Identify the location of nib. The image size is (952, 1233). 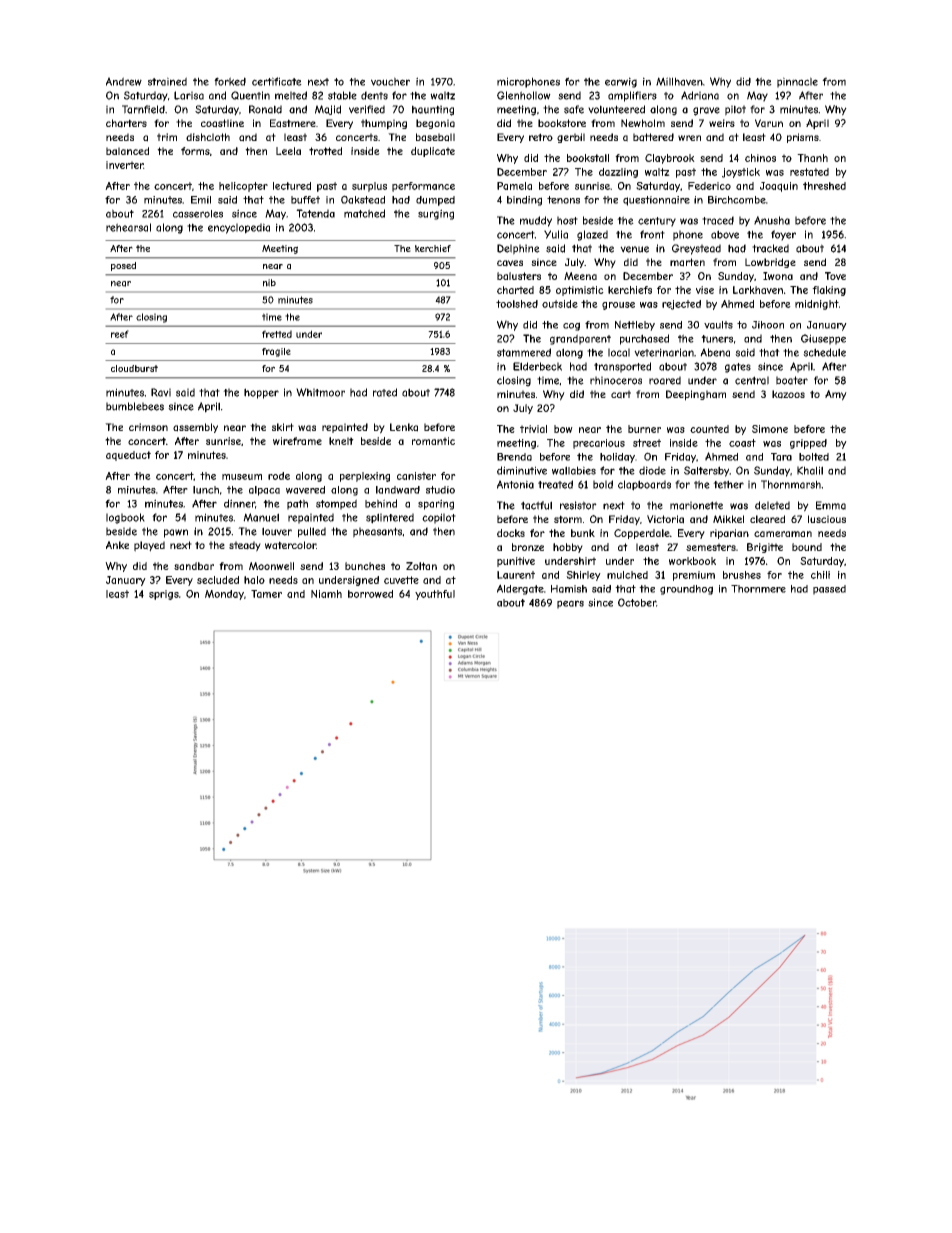
(269, 283).
